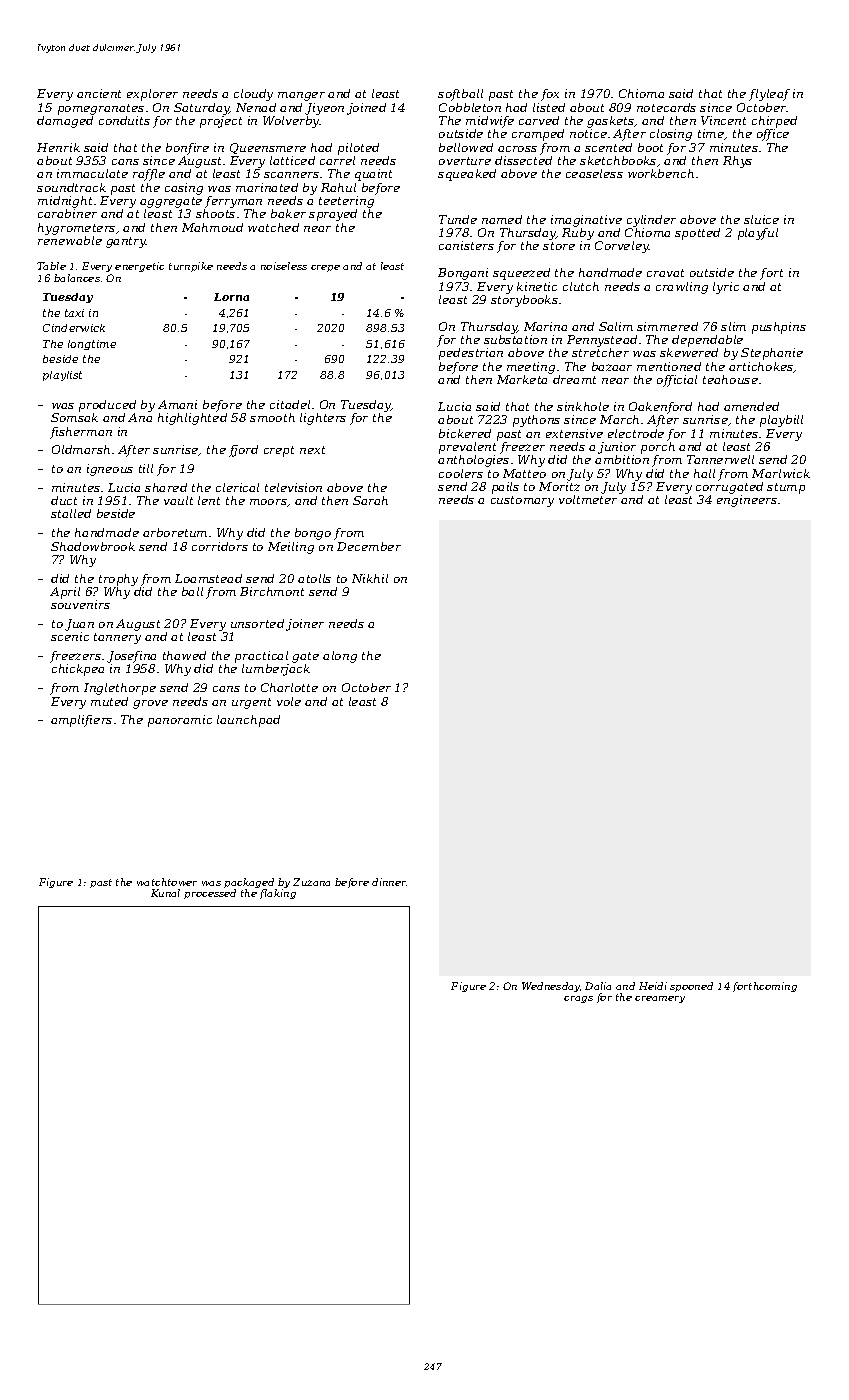  Describe the element at coordinates (769, 95) in the image. I see `flyleaf` at that location.
